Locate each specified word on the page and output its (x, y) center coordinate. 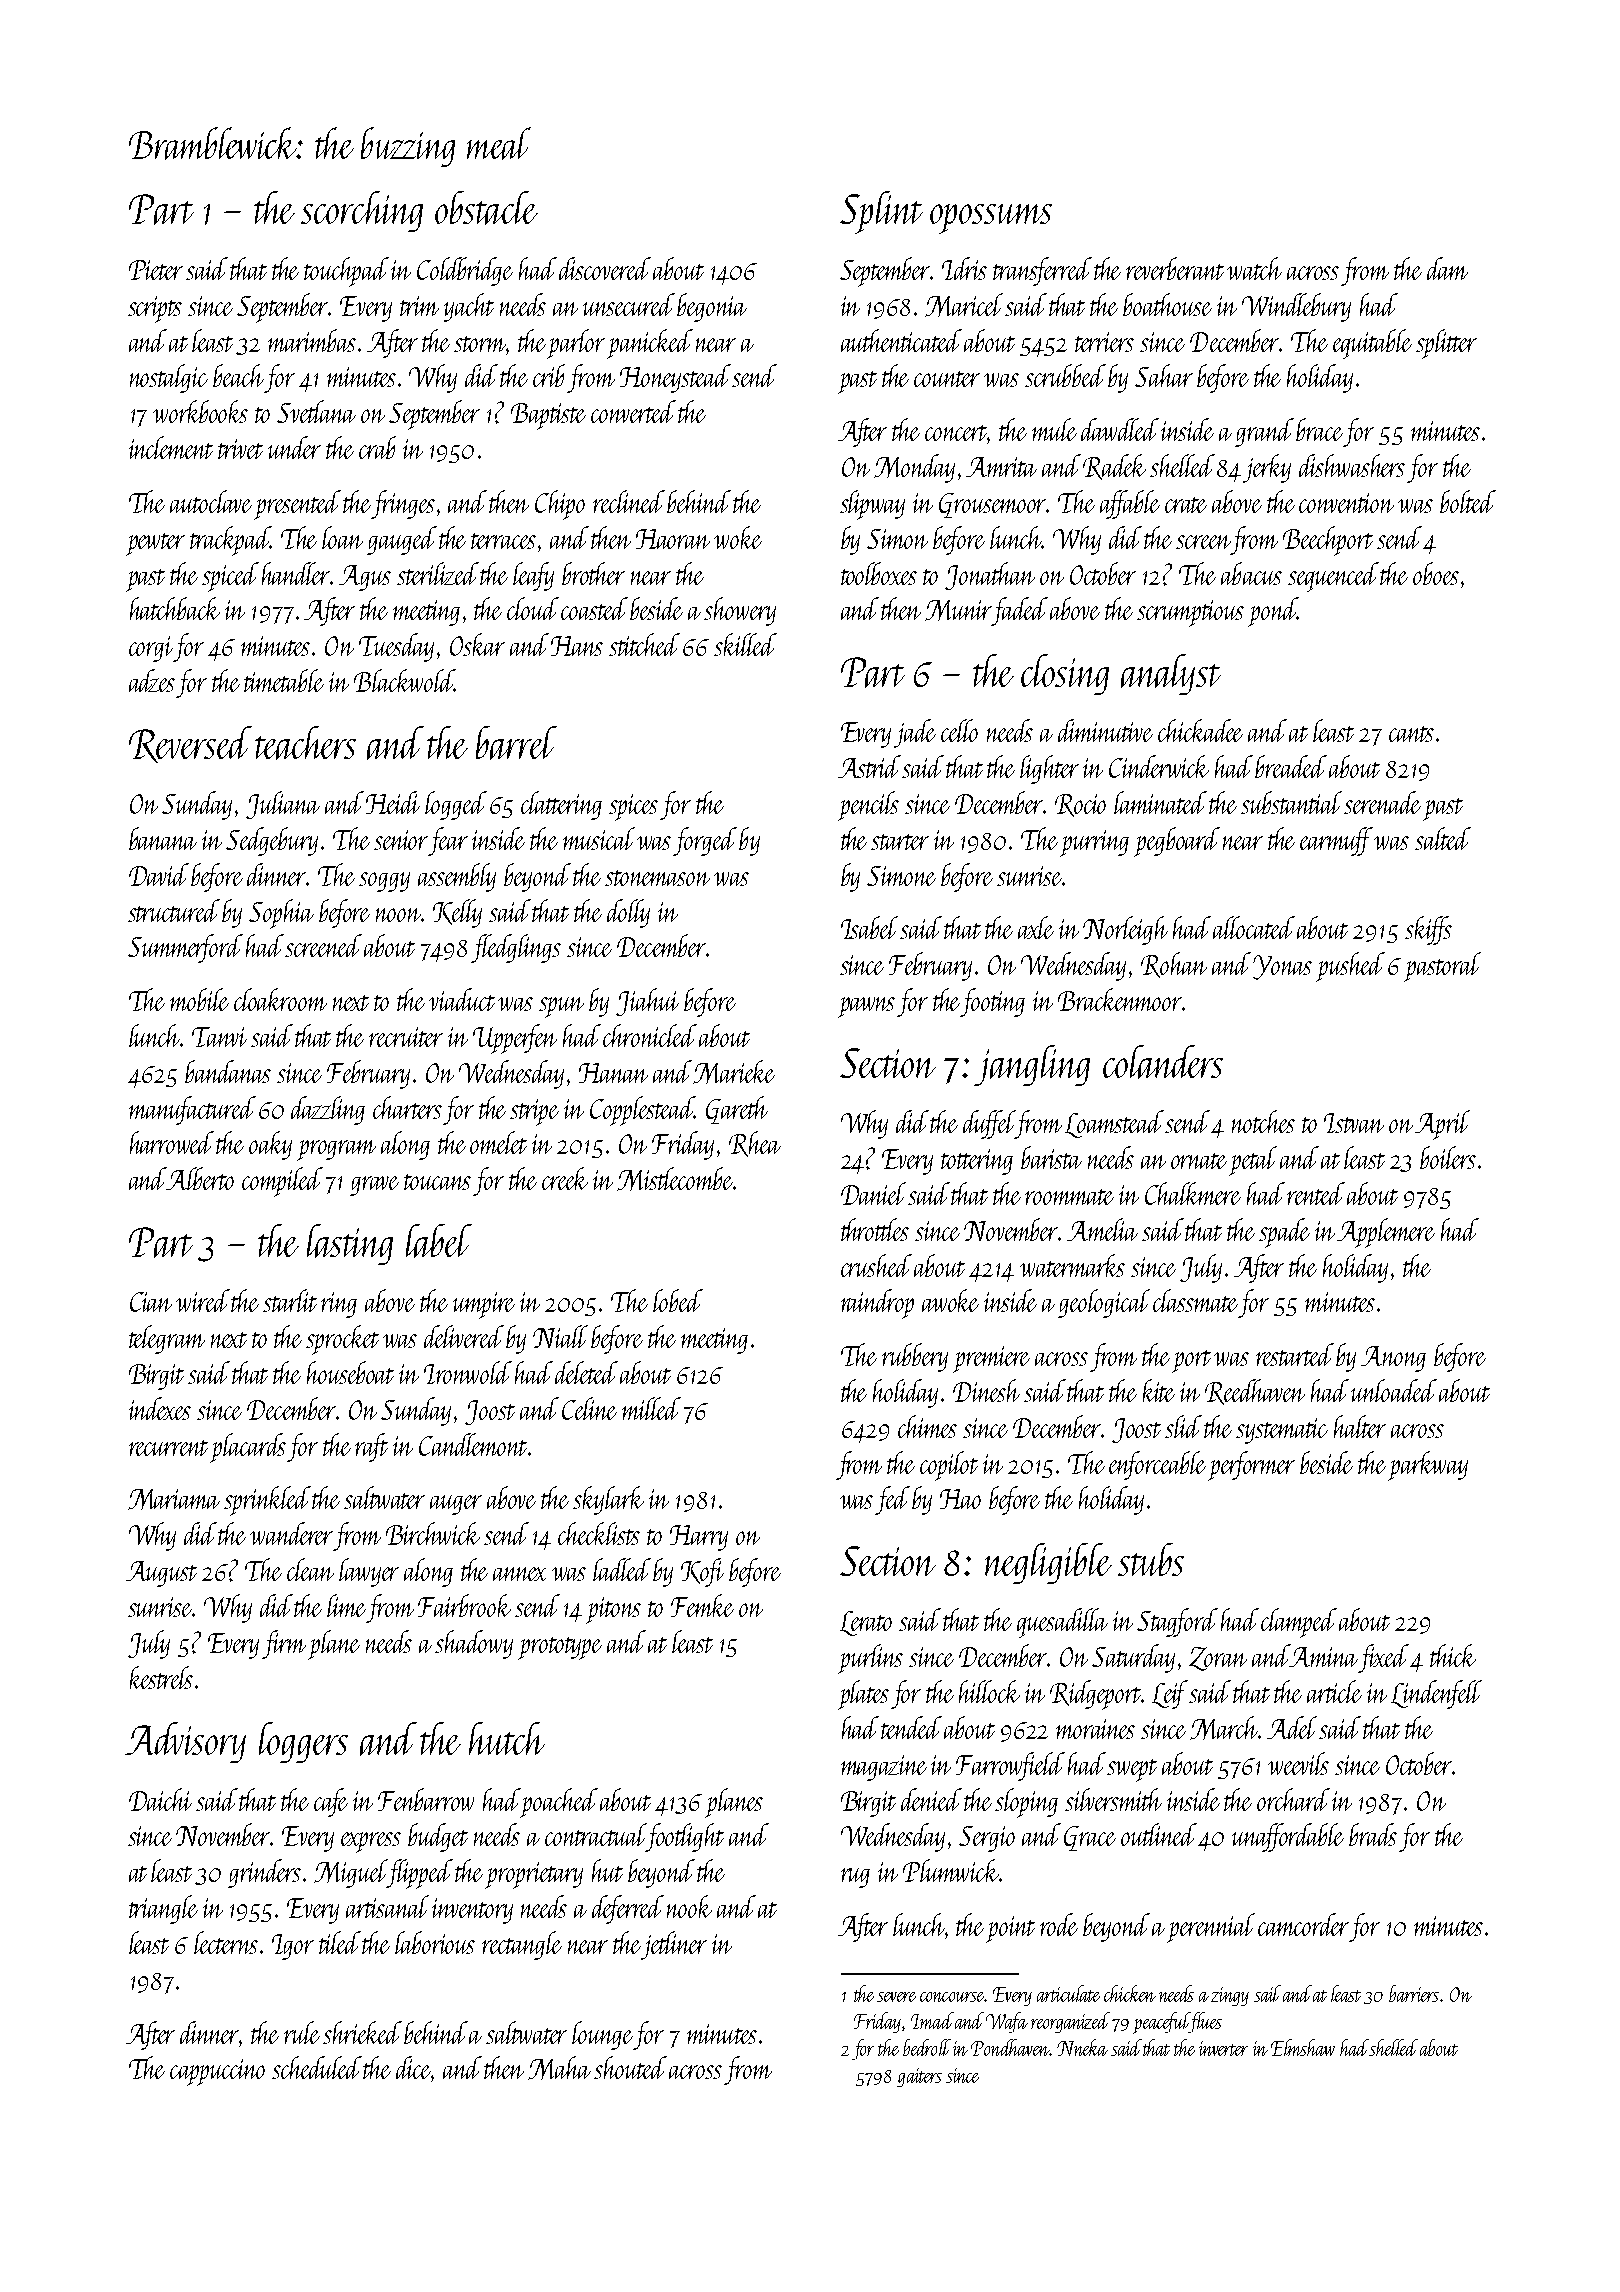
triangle (163, 1909)
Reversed (190, 744)
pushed (1350, 967)
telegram (167, 1339)
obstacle (486, 208)
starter (900, 842)
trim (419, 306)
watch (1254, 268)
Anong (1393, 1359)
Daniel (873, 1193)
